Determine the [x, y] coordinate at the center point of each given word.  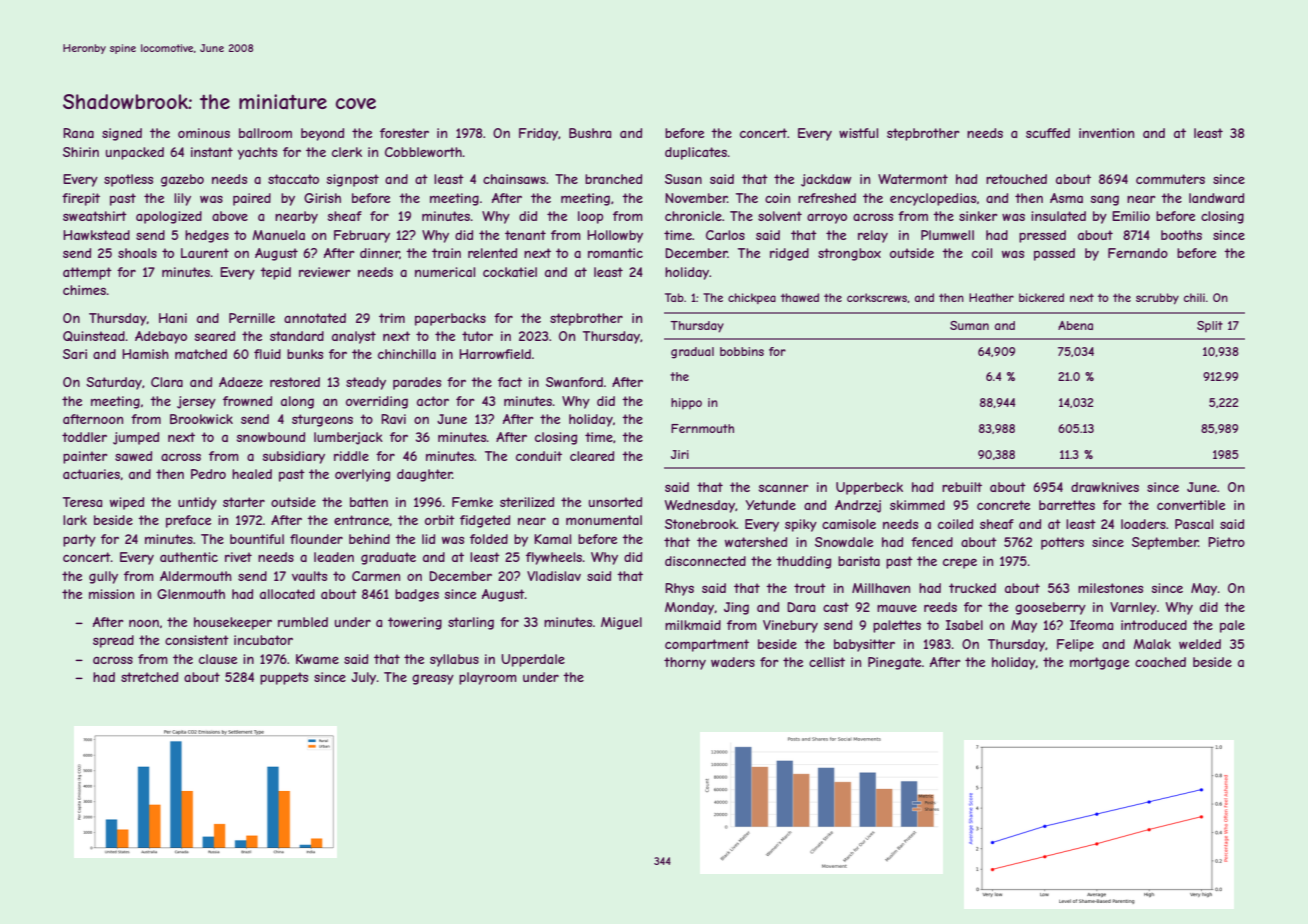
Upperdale [533, 660]
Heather [991, 297]
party [79, 540]
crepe [960, 563]
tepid [275, 273]
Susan [683, 179]
